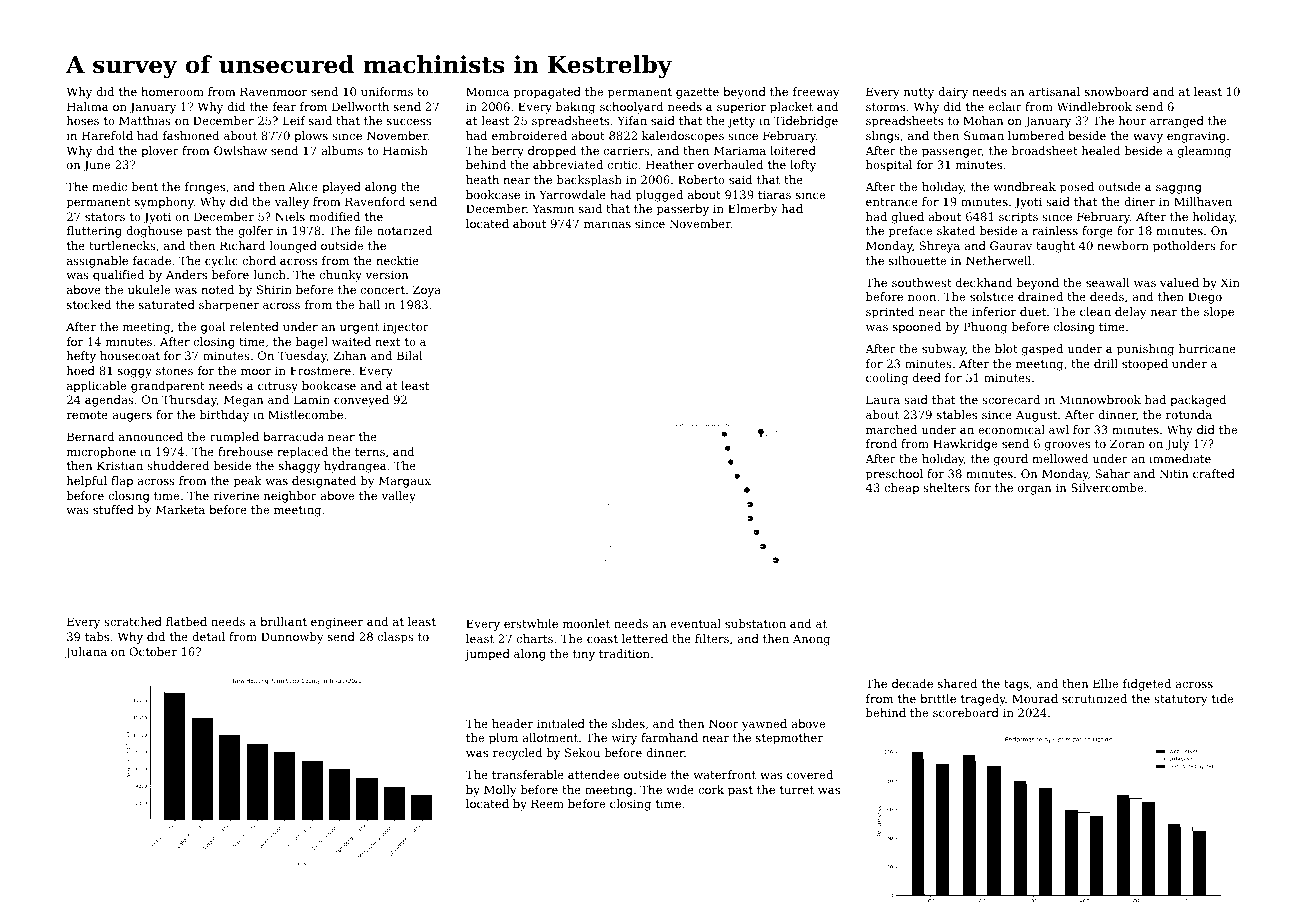 This screenshot has height=924, width=1308. Describe the element at coordinates (248, 482) in the screenshot. I see `peak` at that location.
